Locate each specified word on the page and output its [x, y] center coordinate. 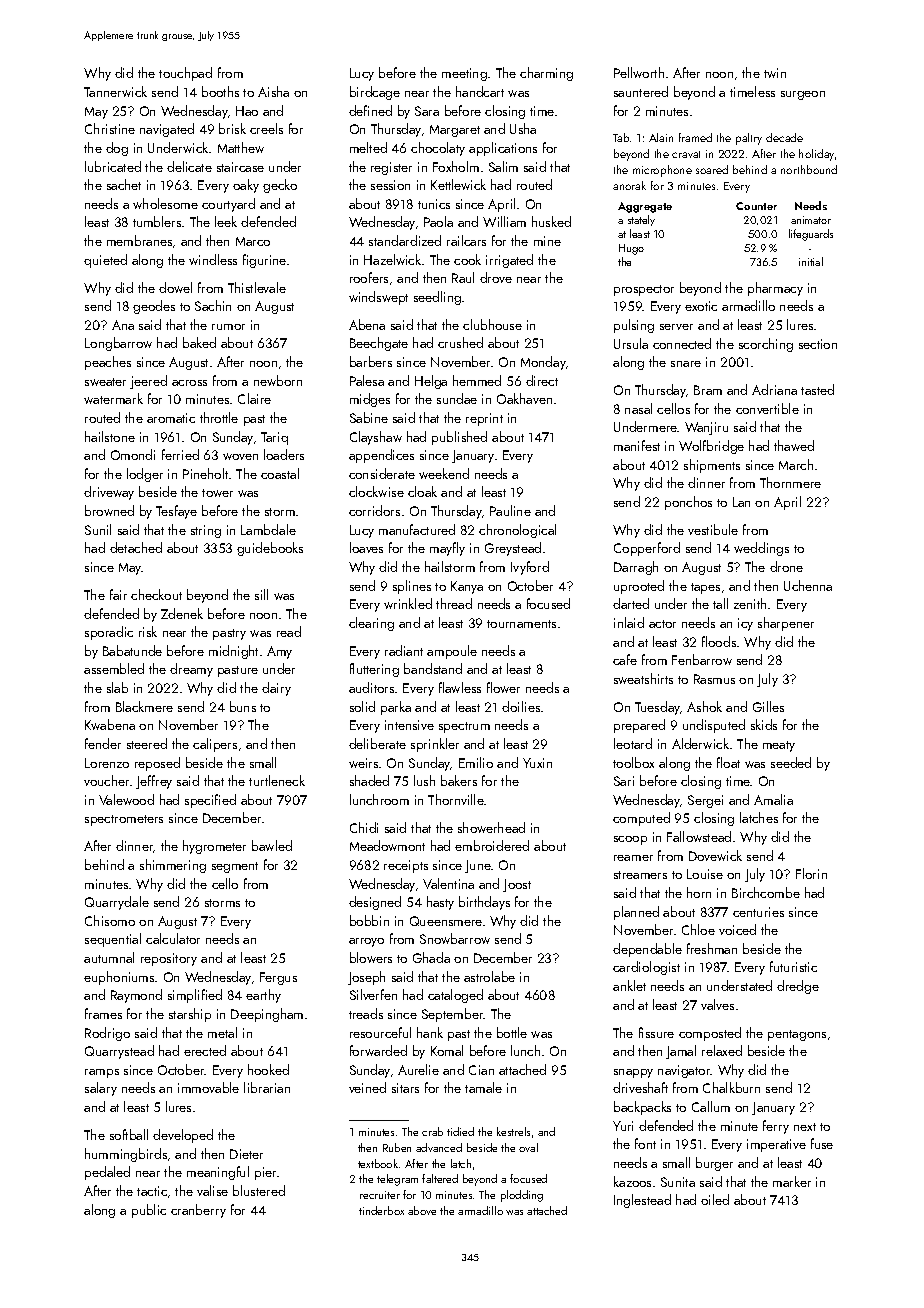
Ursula [631, 343]
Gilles [768, 706]
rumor [228, 327]
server [676, 327]
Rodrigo [107, 1034]
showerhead [491, 827]
